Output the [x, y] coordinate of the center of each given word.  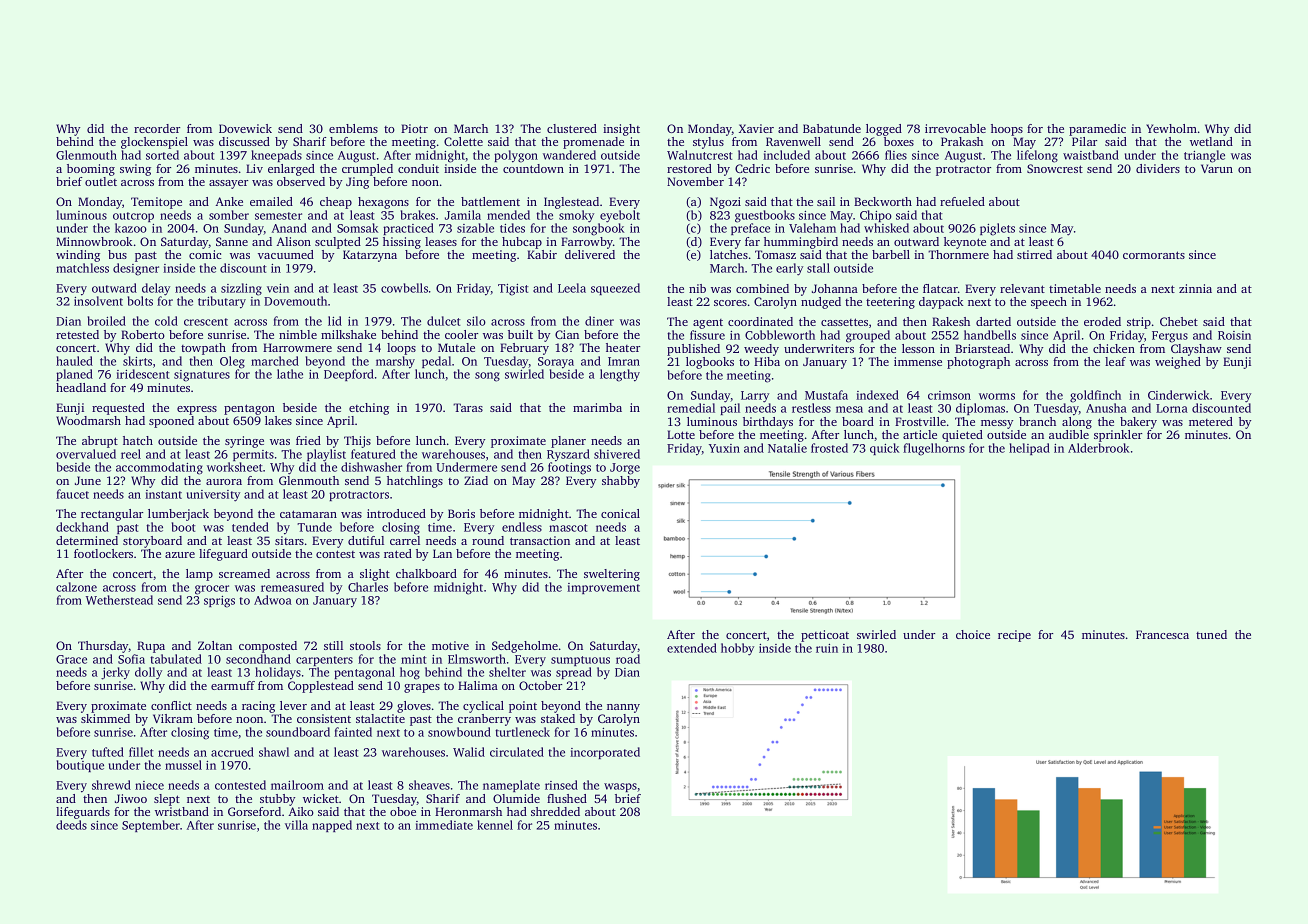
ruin [827, 648]
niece [149, 785]
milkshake [348, 334]
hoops [1007, 130]
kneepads [276, 156]
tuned [1211, 634]
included [786, 155]
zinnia [1195, 288]
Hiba [767, 361]
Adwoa [273, 600]
